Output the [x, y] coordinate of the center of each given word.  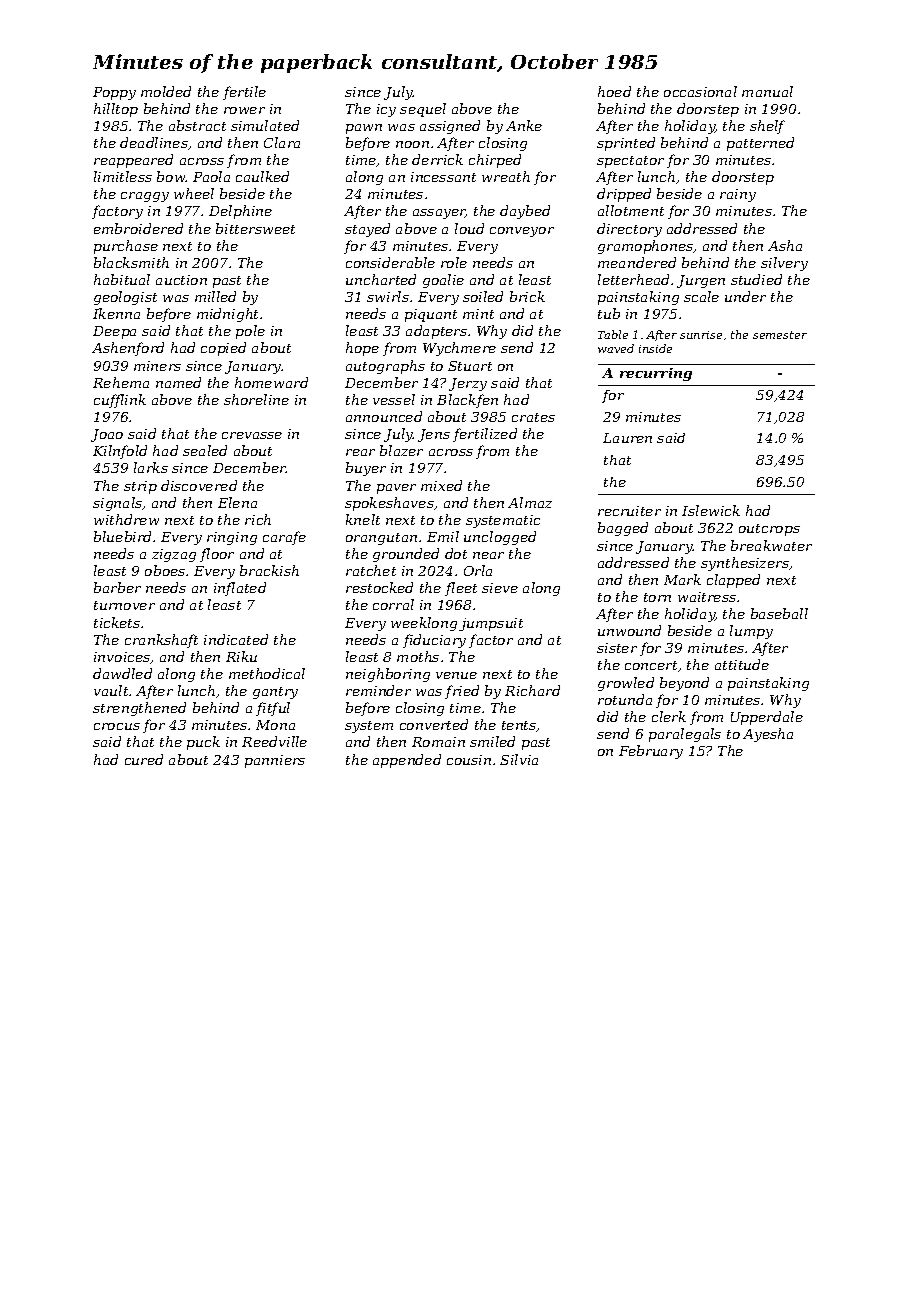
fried [462, 692]
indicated [236, 639]
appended [407, 761]
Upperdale [767, 718]
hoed [614, 91]
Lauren [627, 438]
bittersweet [255, 228]
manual [767, 91]
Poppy [114, 93]
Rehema [121, 382]
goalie [443, 281]
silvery [784, 264]
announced [384, 416]
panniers [275, 761]
